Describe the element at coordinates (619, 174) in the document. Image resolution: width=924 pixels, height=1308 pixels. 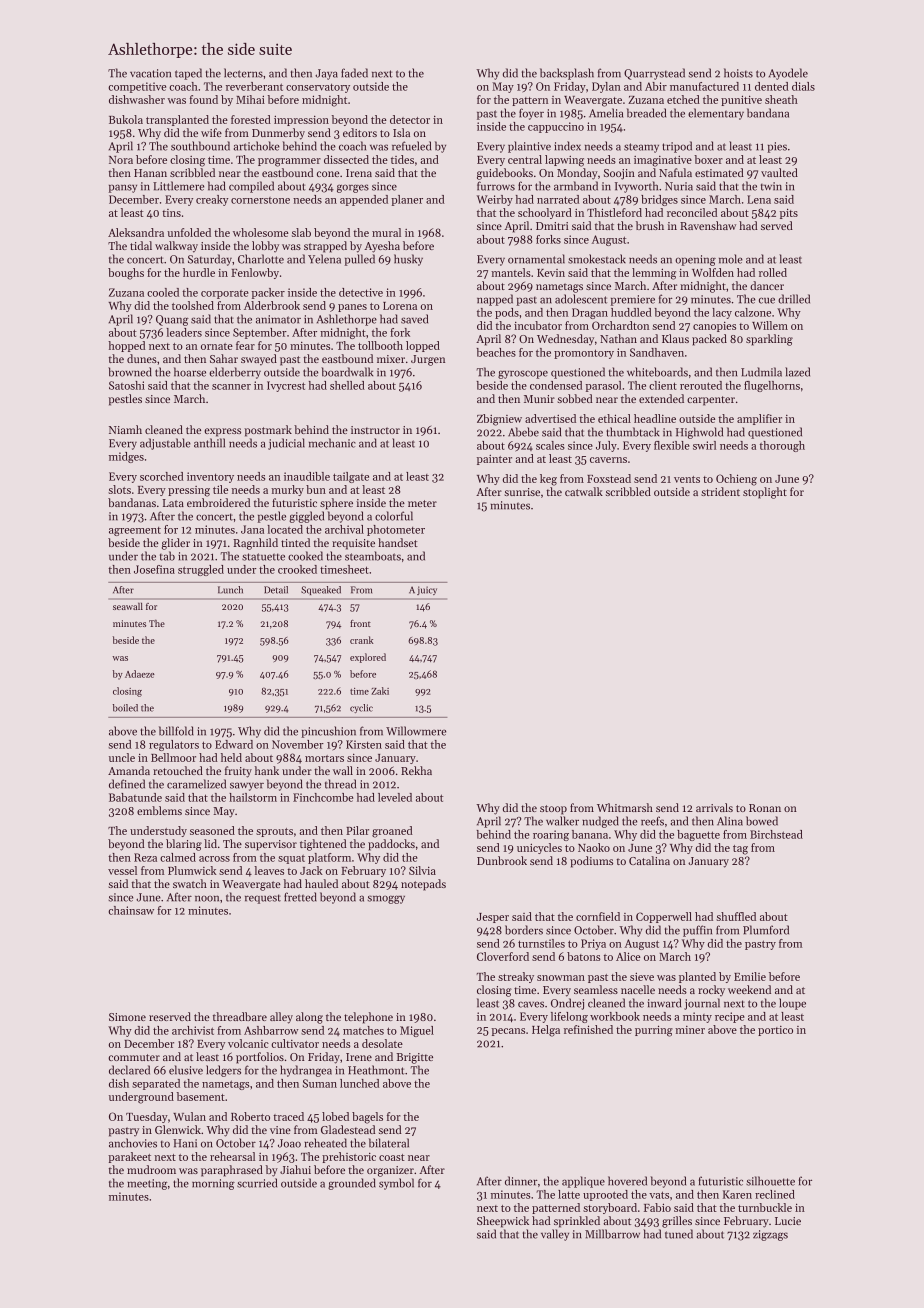
I see `Soojin` at that location.
